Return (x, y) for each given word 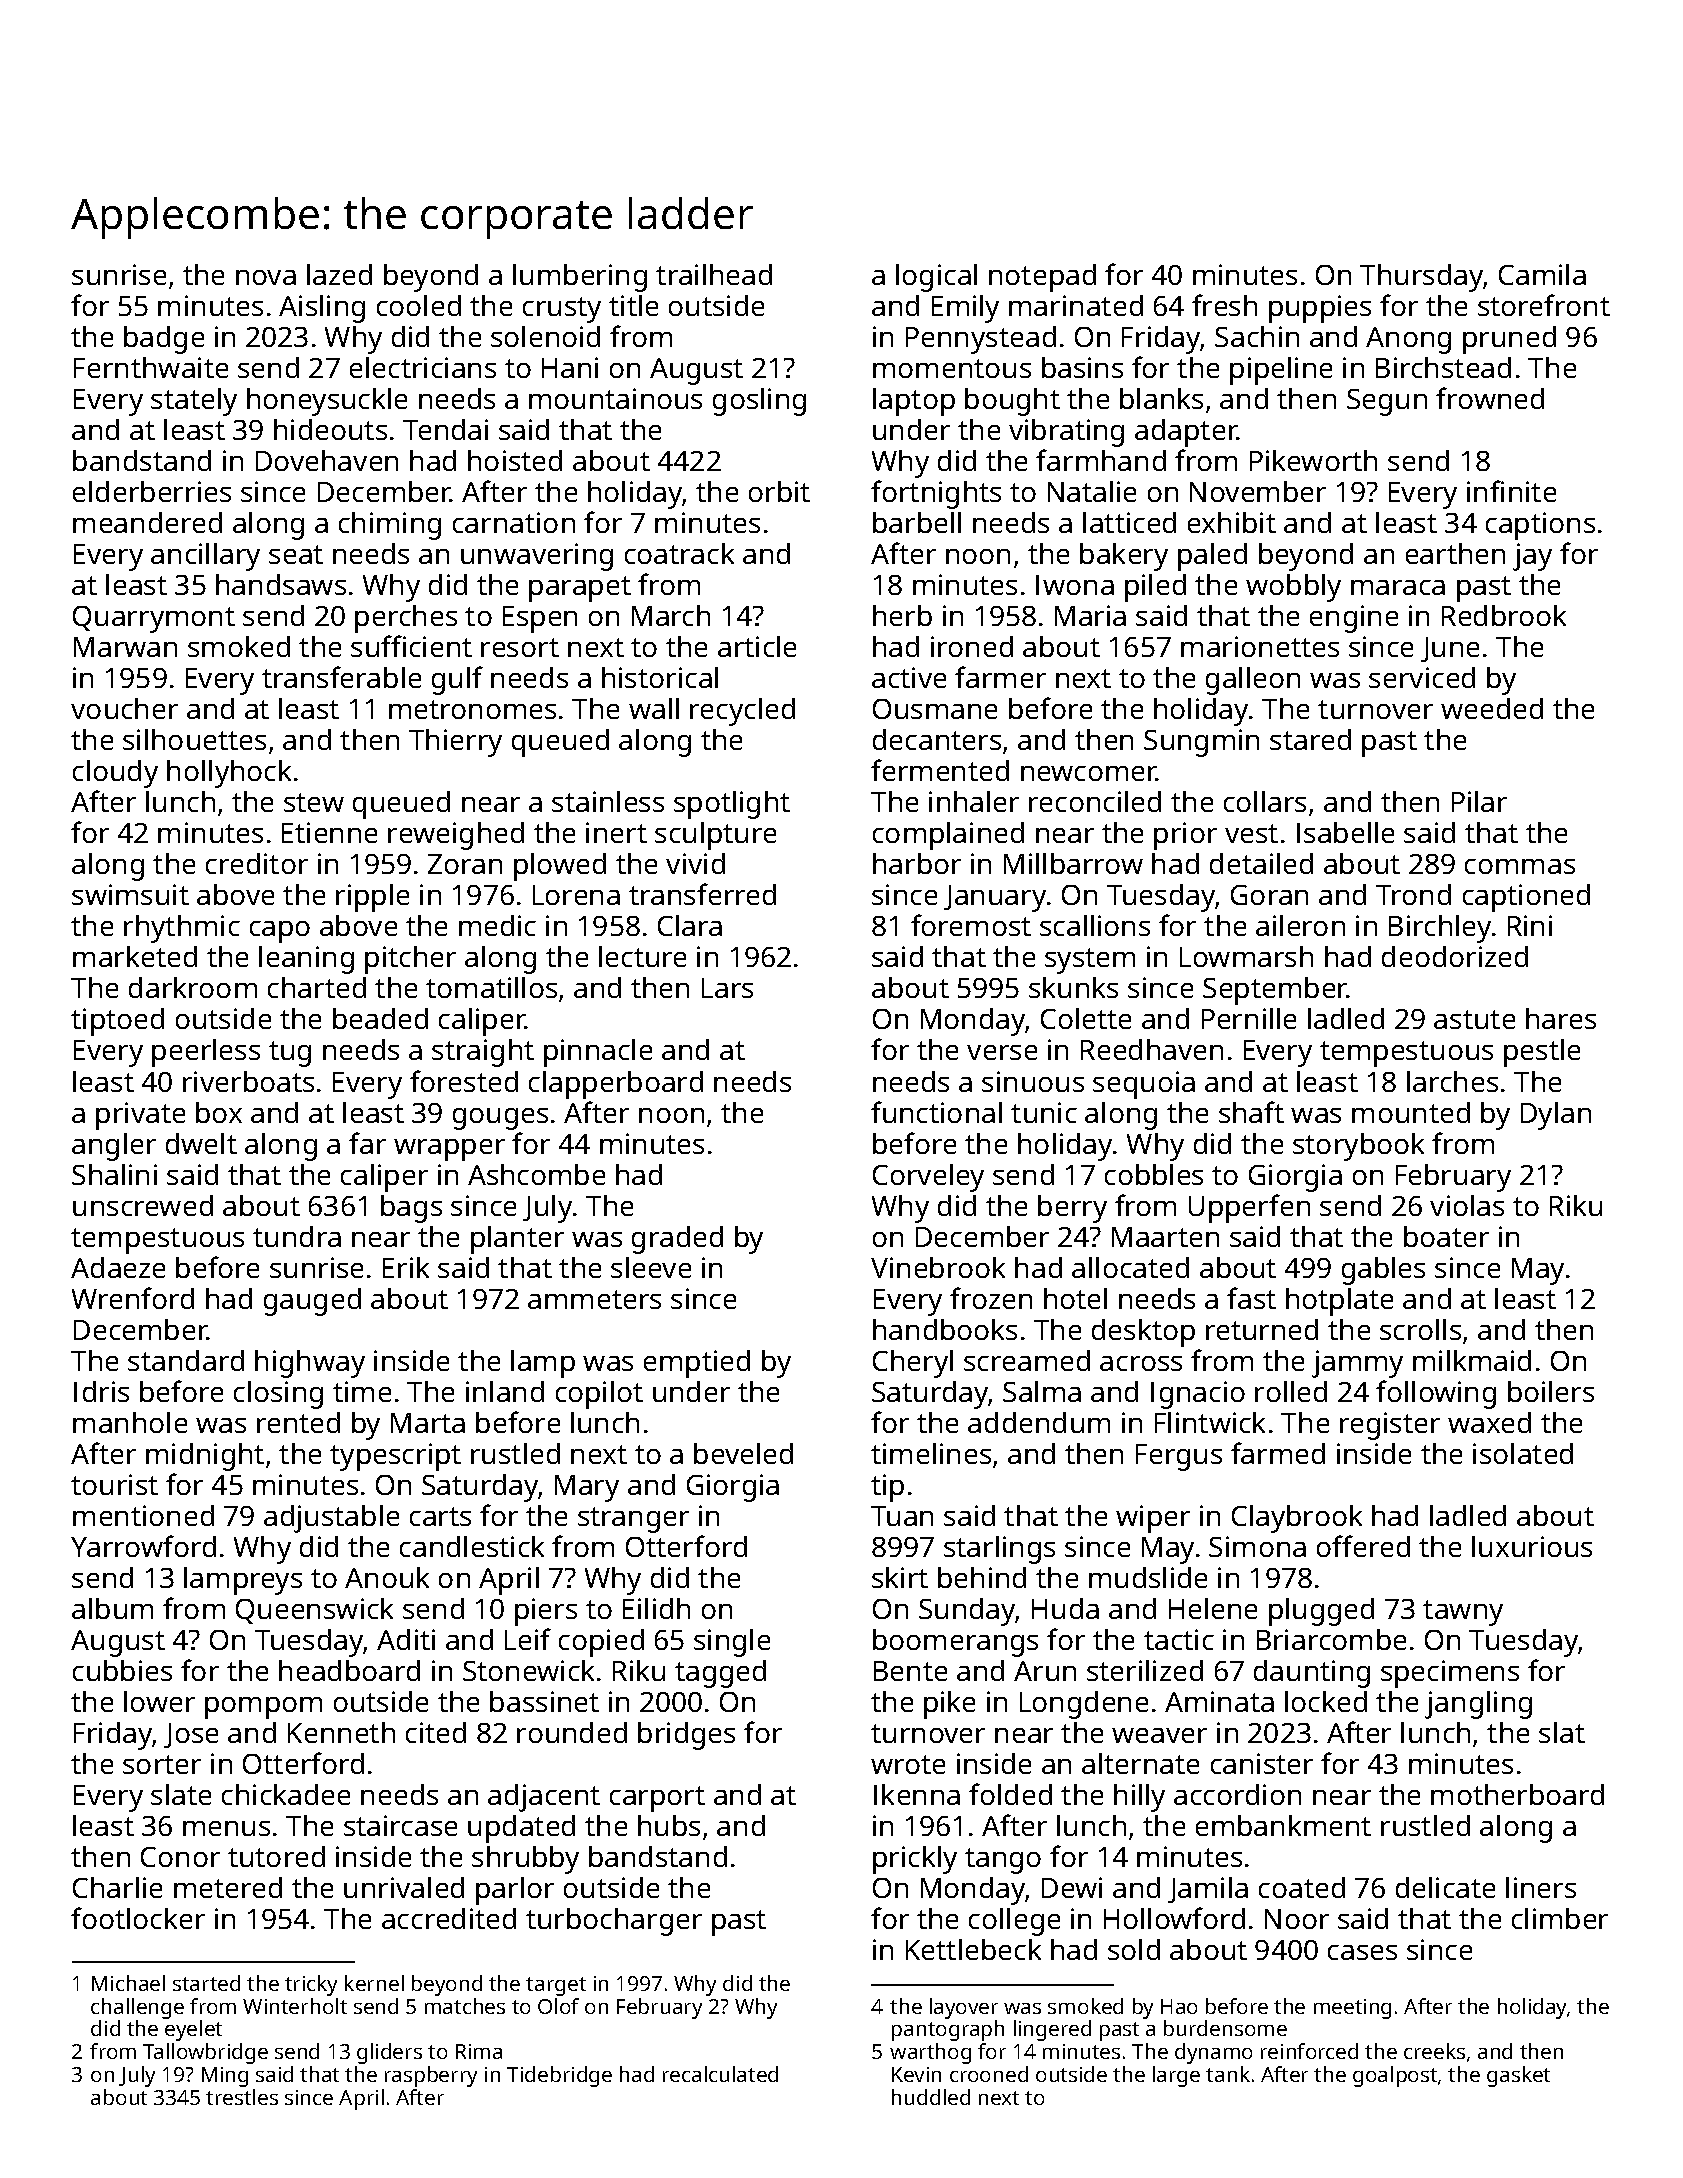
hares (1561, 1018)
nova (266, 277)
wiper (1153, 1519)
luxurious (1532, 1546)
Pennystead (981, 340)
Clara (690, 925)
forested (464, 1081)
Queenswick (314, 1611)
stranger (633, 1520)
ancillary (205, 557)
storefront (1544, 305)
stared (1310, 739)
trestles (242, 2097)
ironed (972, 646)
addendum (1039, 1422)
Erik (406, 1267)
